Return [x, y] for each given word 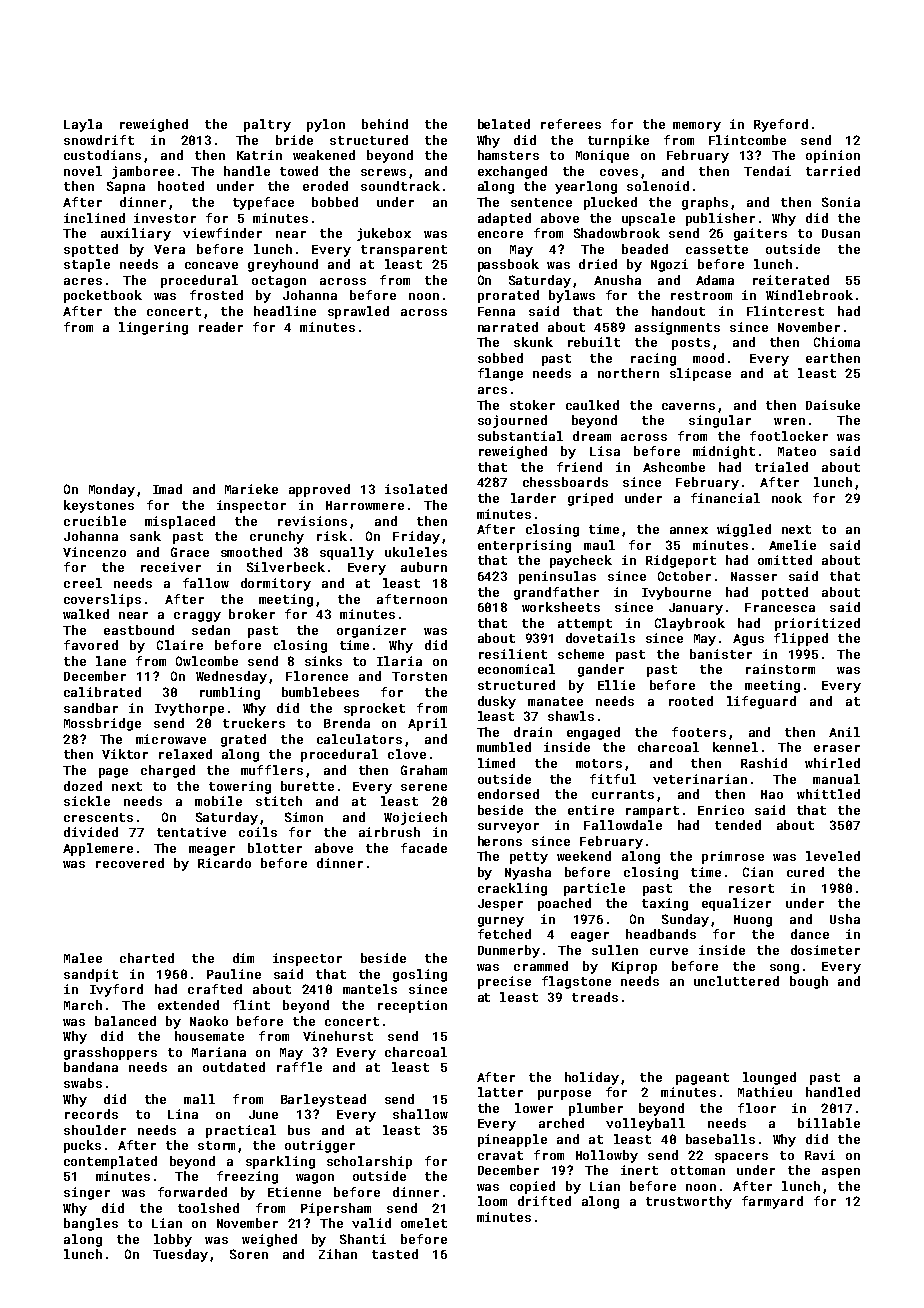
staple [87, 265]
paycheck [581, 561]
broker [252, 614]
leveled [833, 856]
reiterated [791, 280]
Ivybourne [676, 593]
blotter [275, 848]
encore [500, 234]
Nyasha [528, 873]
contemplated [110, 1162]
